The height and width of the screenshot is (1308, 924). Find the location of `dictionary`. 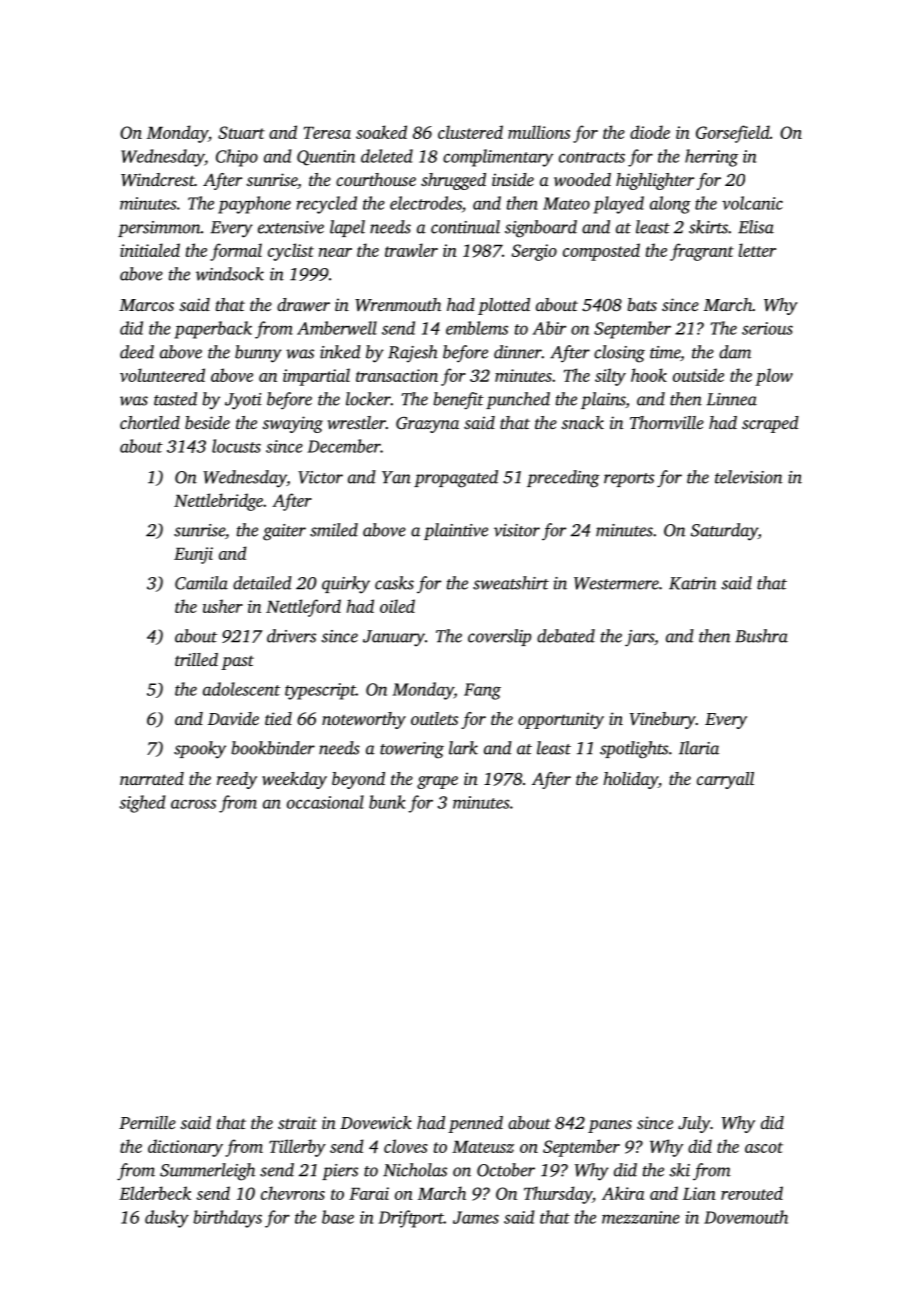

dictionary is located at coordinates (185, 1148).
